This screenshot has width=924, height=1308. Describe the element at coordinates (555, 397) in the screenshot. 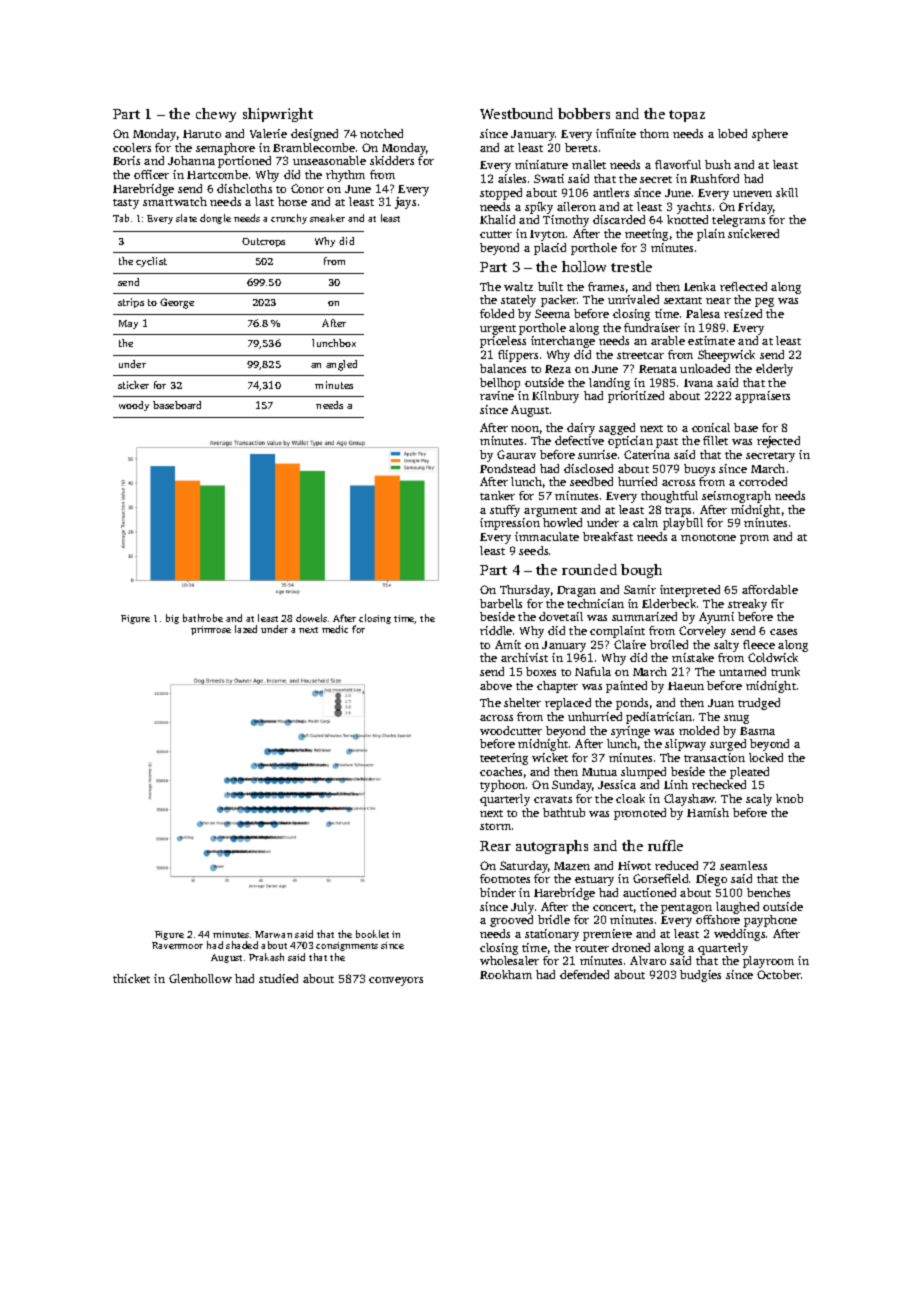

I see `Kilnbury` at that location.
